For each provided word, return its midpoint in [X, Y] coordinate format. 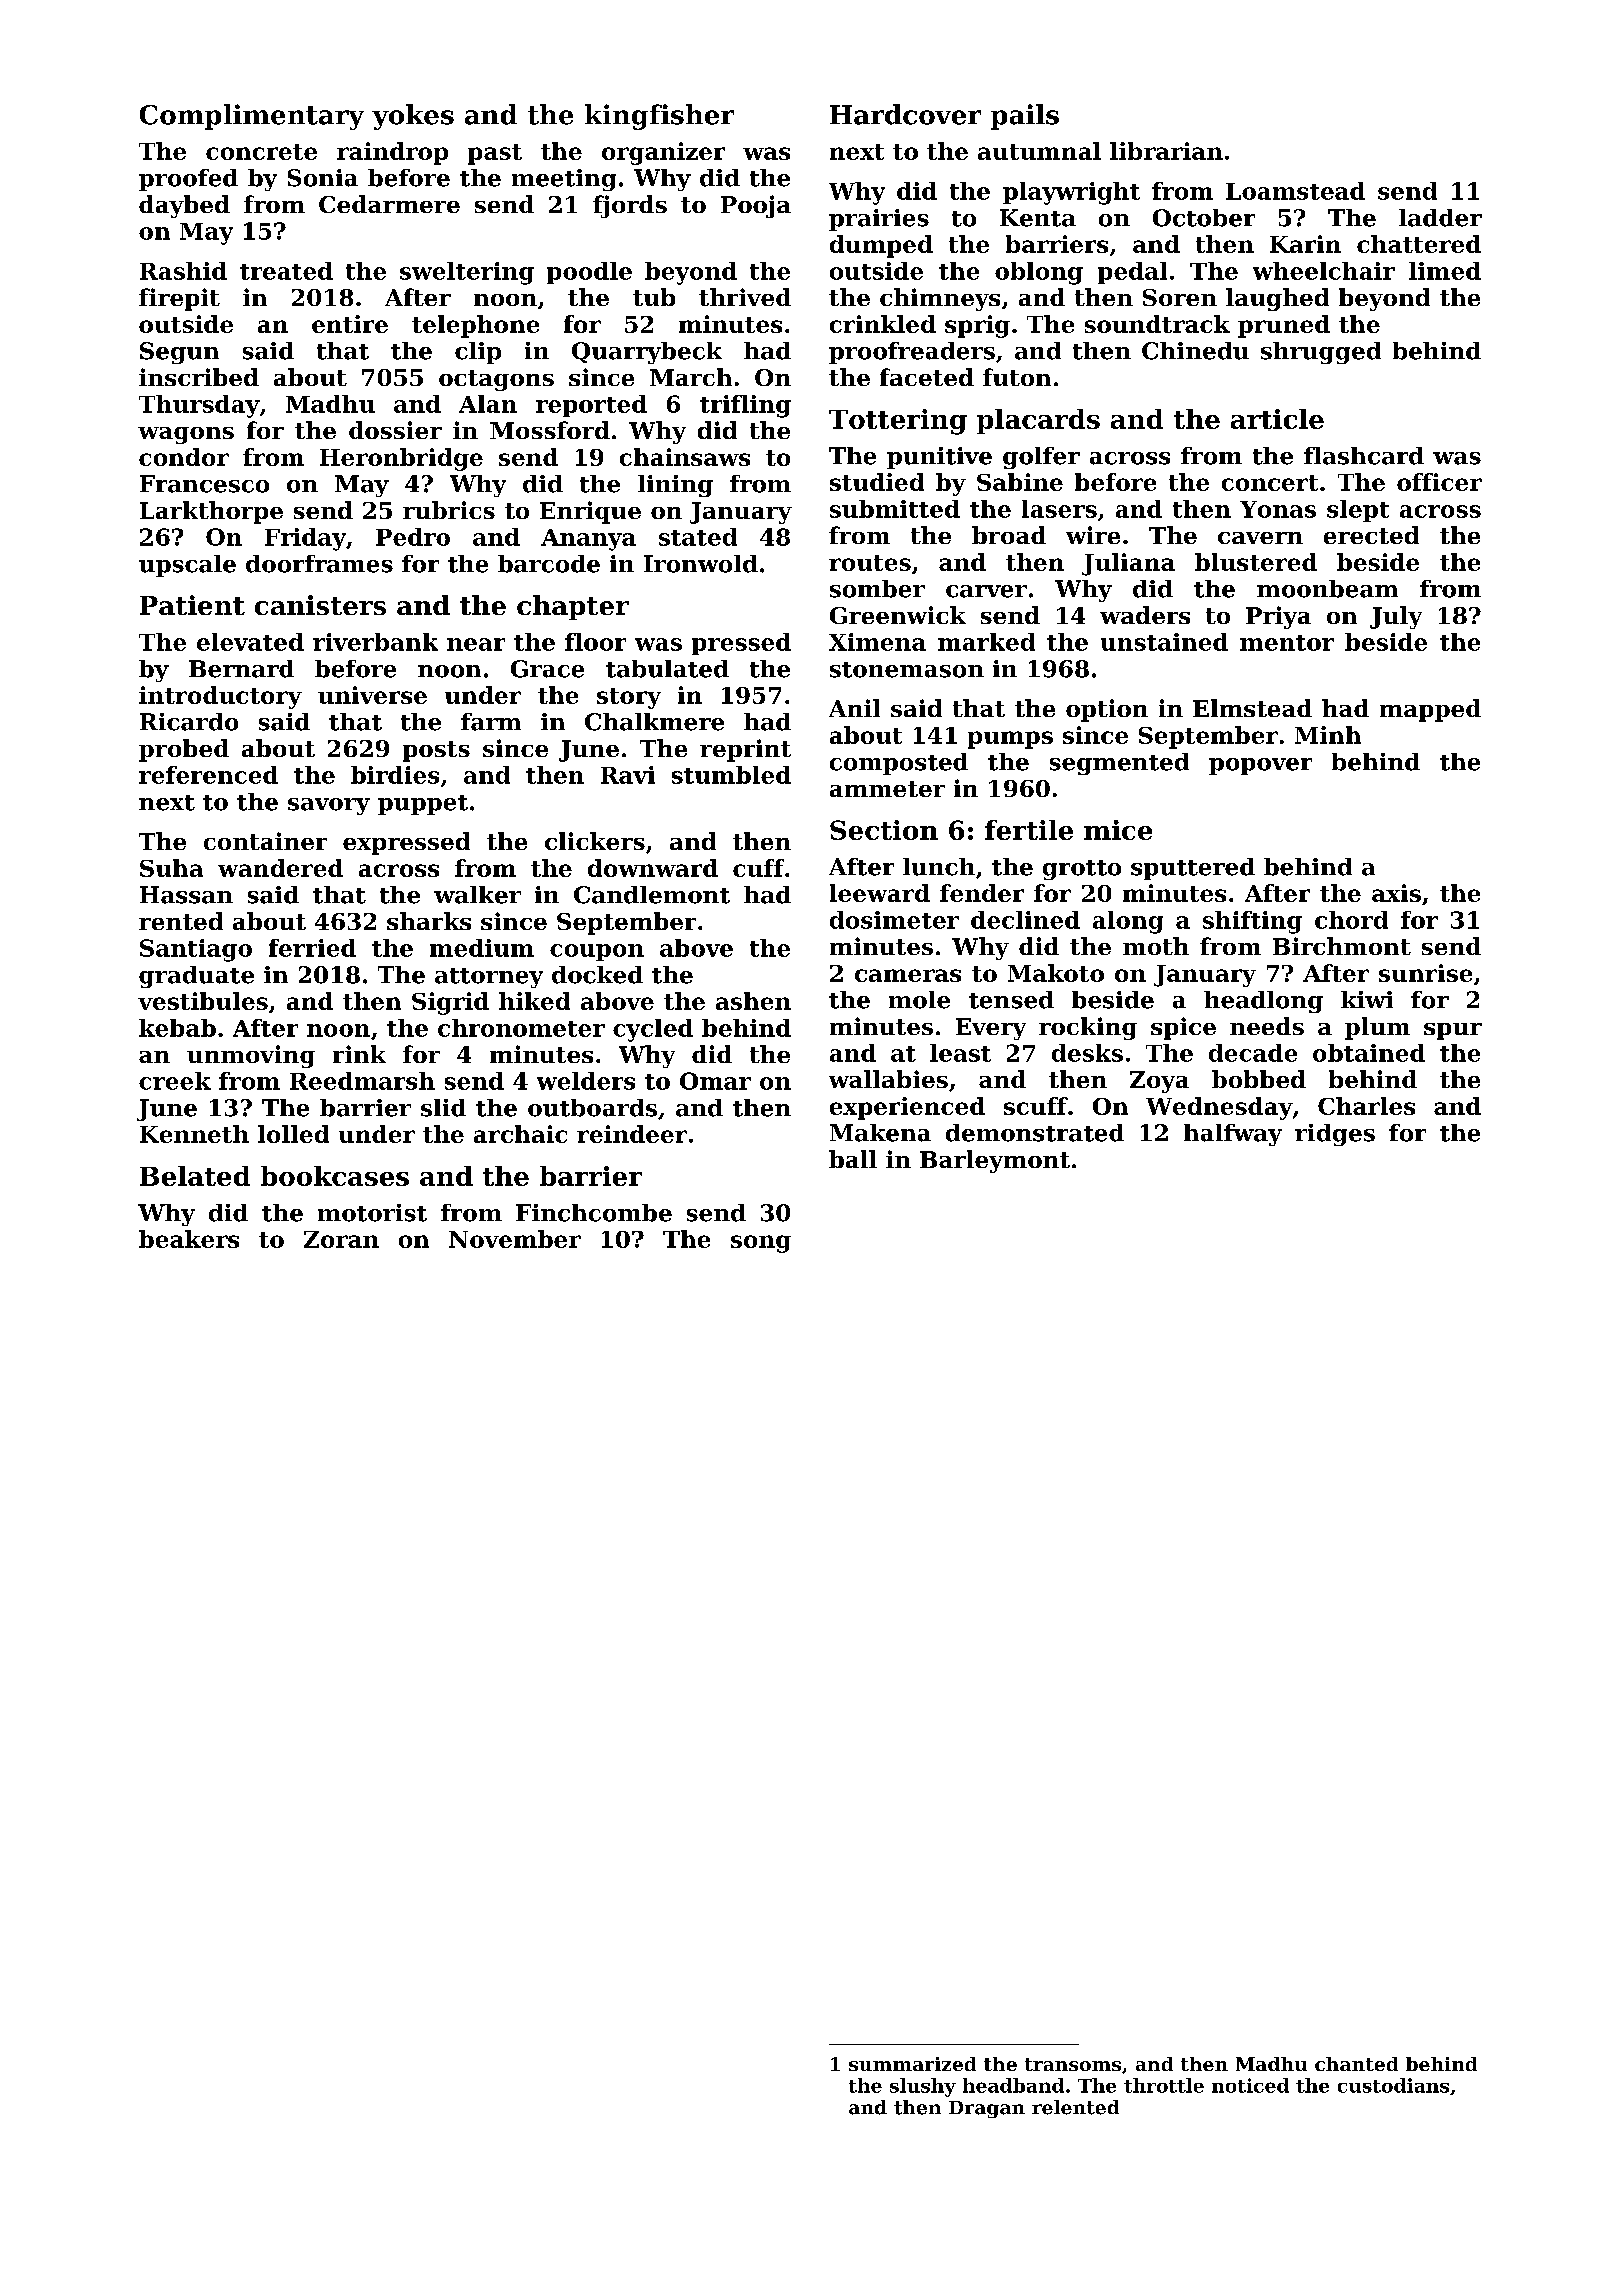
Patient [192, 605]
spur [1453, 1031]
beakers [189, 1239]
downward [653, 868]
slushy [923, 2087]
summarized [912, 2064]
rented [181, 921]
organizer [663, 153]
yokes [413, 117]
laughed [1277, 299]
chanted [1356, 2064]
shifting [1252, 922]
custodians [1393, 2085]
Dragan [987, 2109]
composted [899, 764]
